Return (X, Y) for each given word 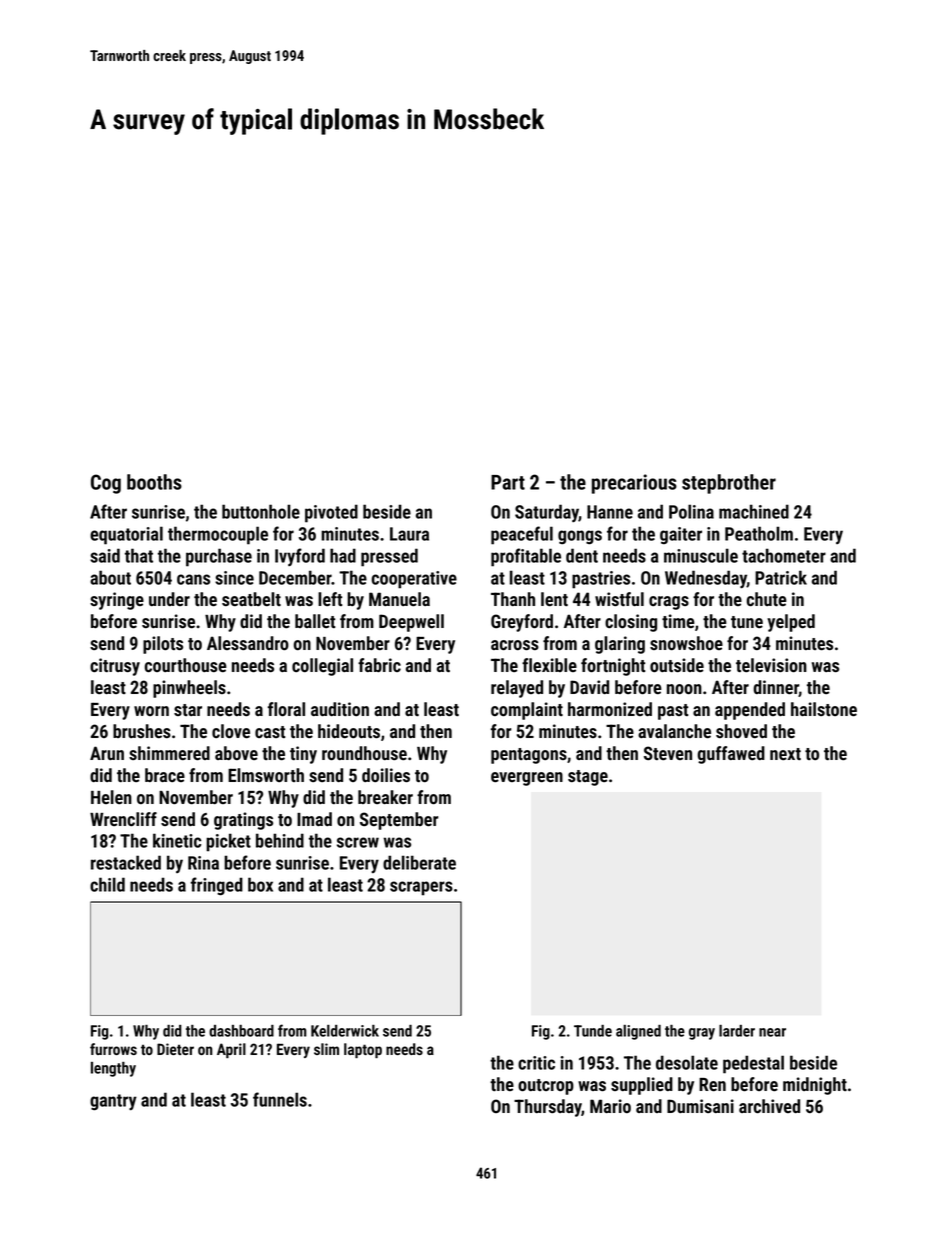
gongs (580, 537)
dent (582, 555)
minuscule (701, 555)
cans (193, 579)
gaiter (681, 535)
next (785, 754)
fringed (217, 886)
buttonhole (261, 511)
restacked (126, 862)
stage (588, 778)
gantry (113, 1102)
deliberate (419, 862)
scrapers (421, 888)
